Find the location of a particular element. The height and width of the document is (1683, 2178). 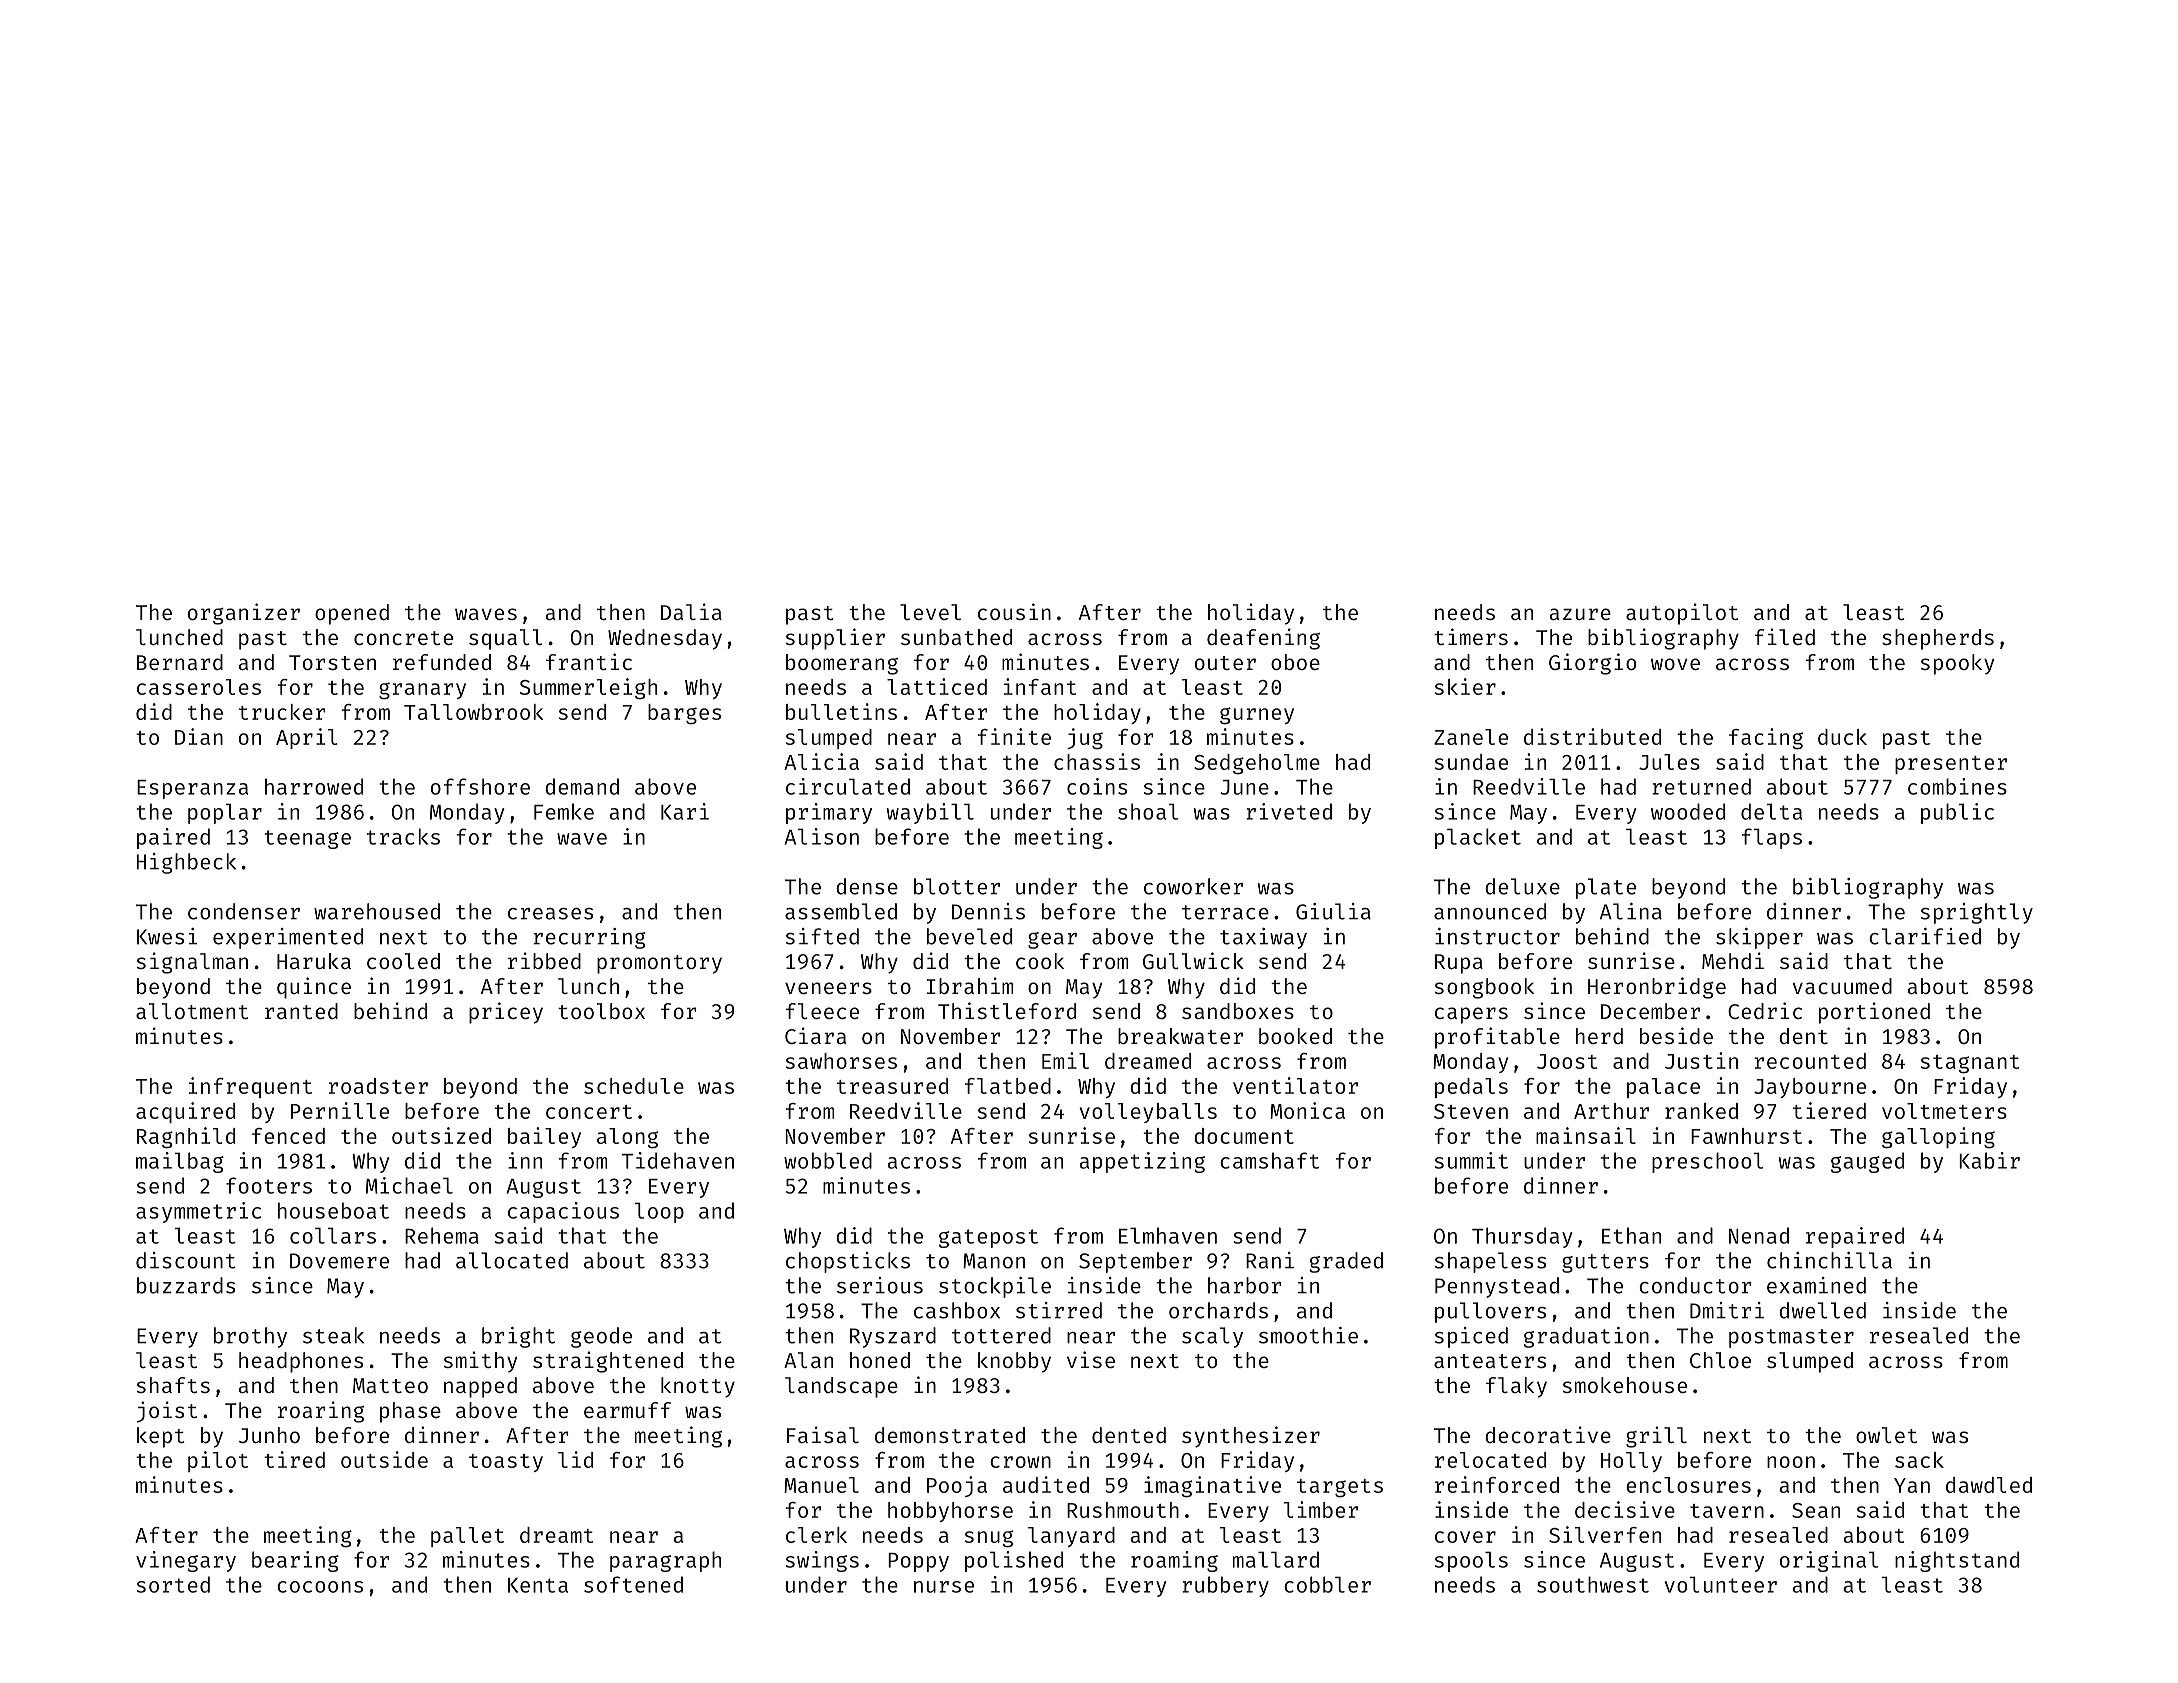

azure is located at coordinates (1580, 614).
